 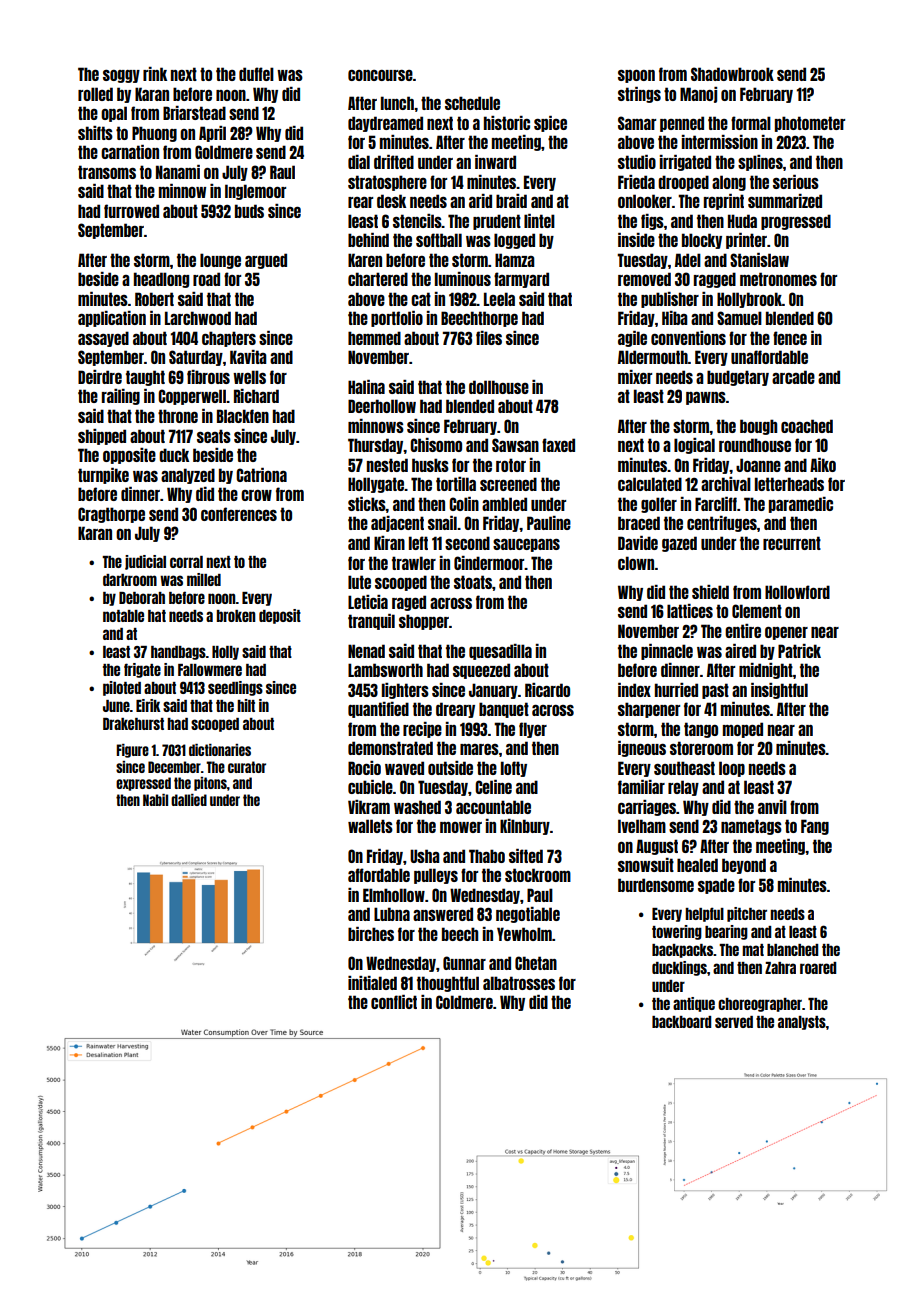 What do you see at coordinates (372, 983) in the screenshot?
I see `initialed` at bounding box center [372, 983].
